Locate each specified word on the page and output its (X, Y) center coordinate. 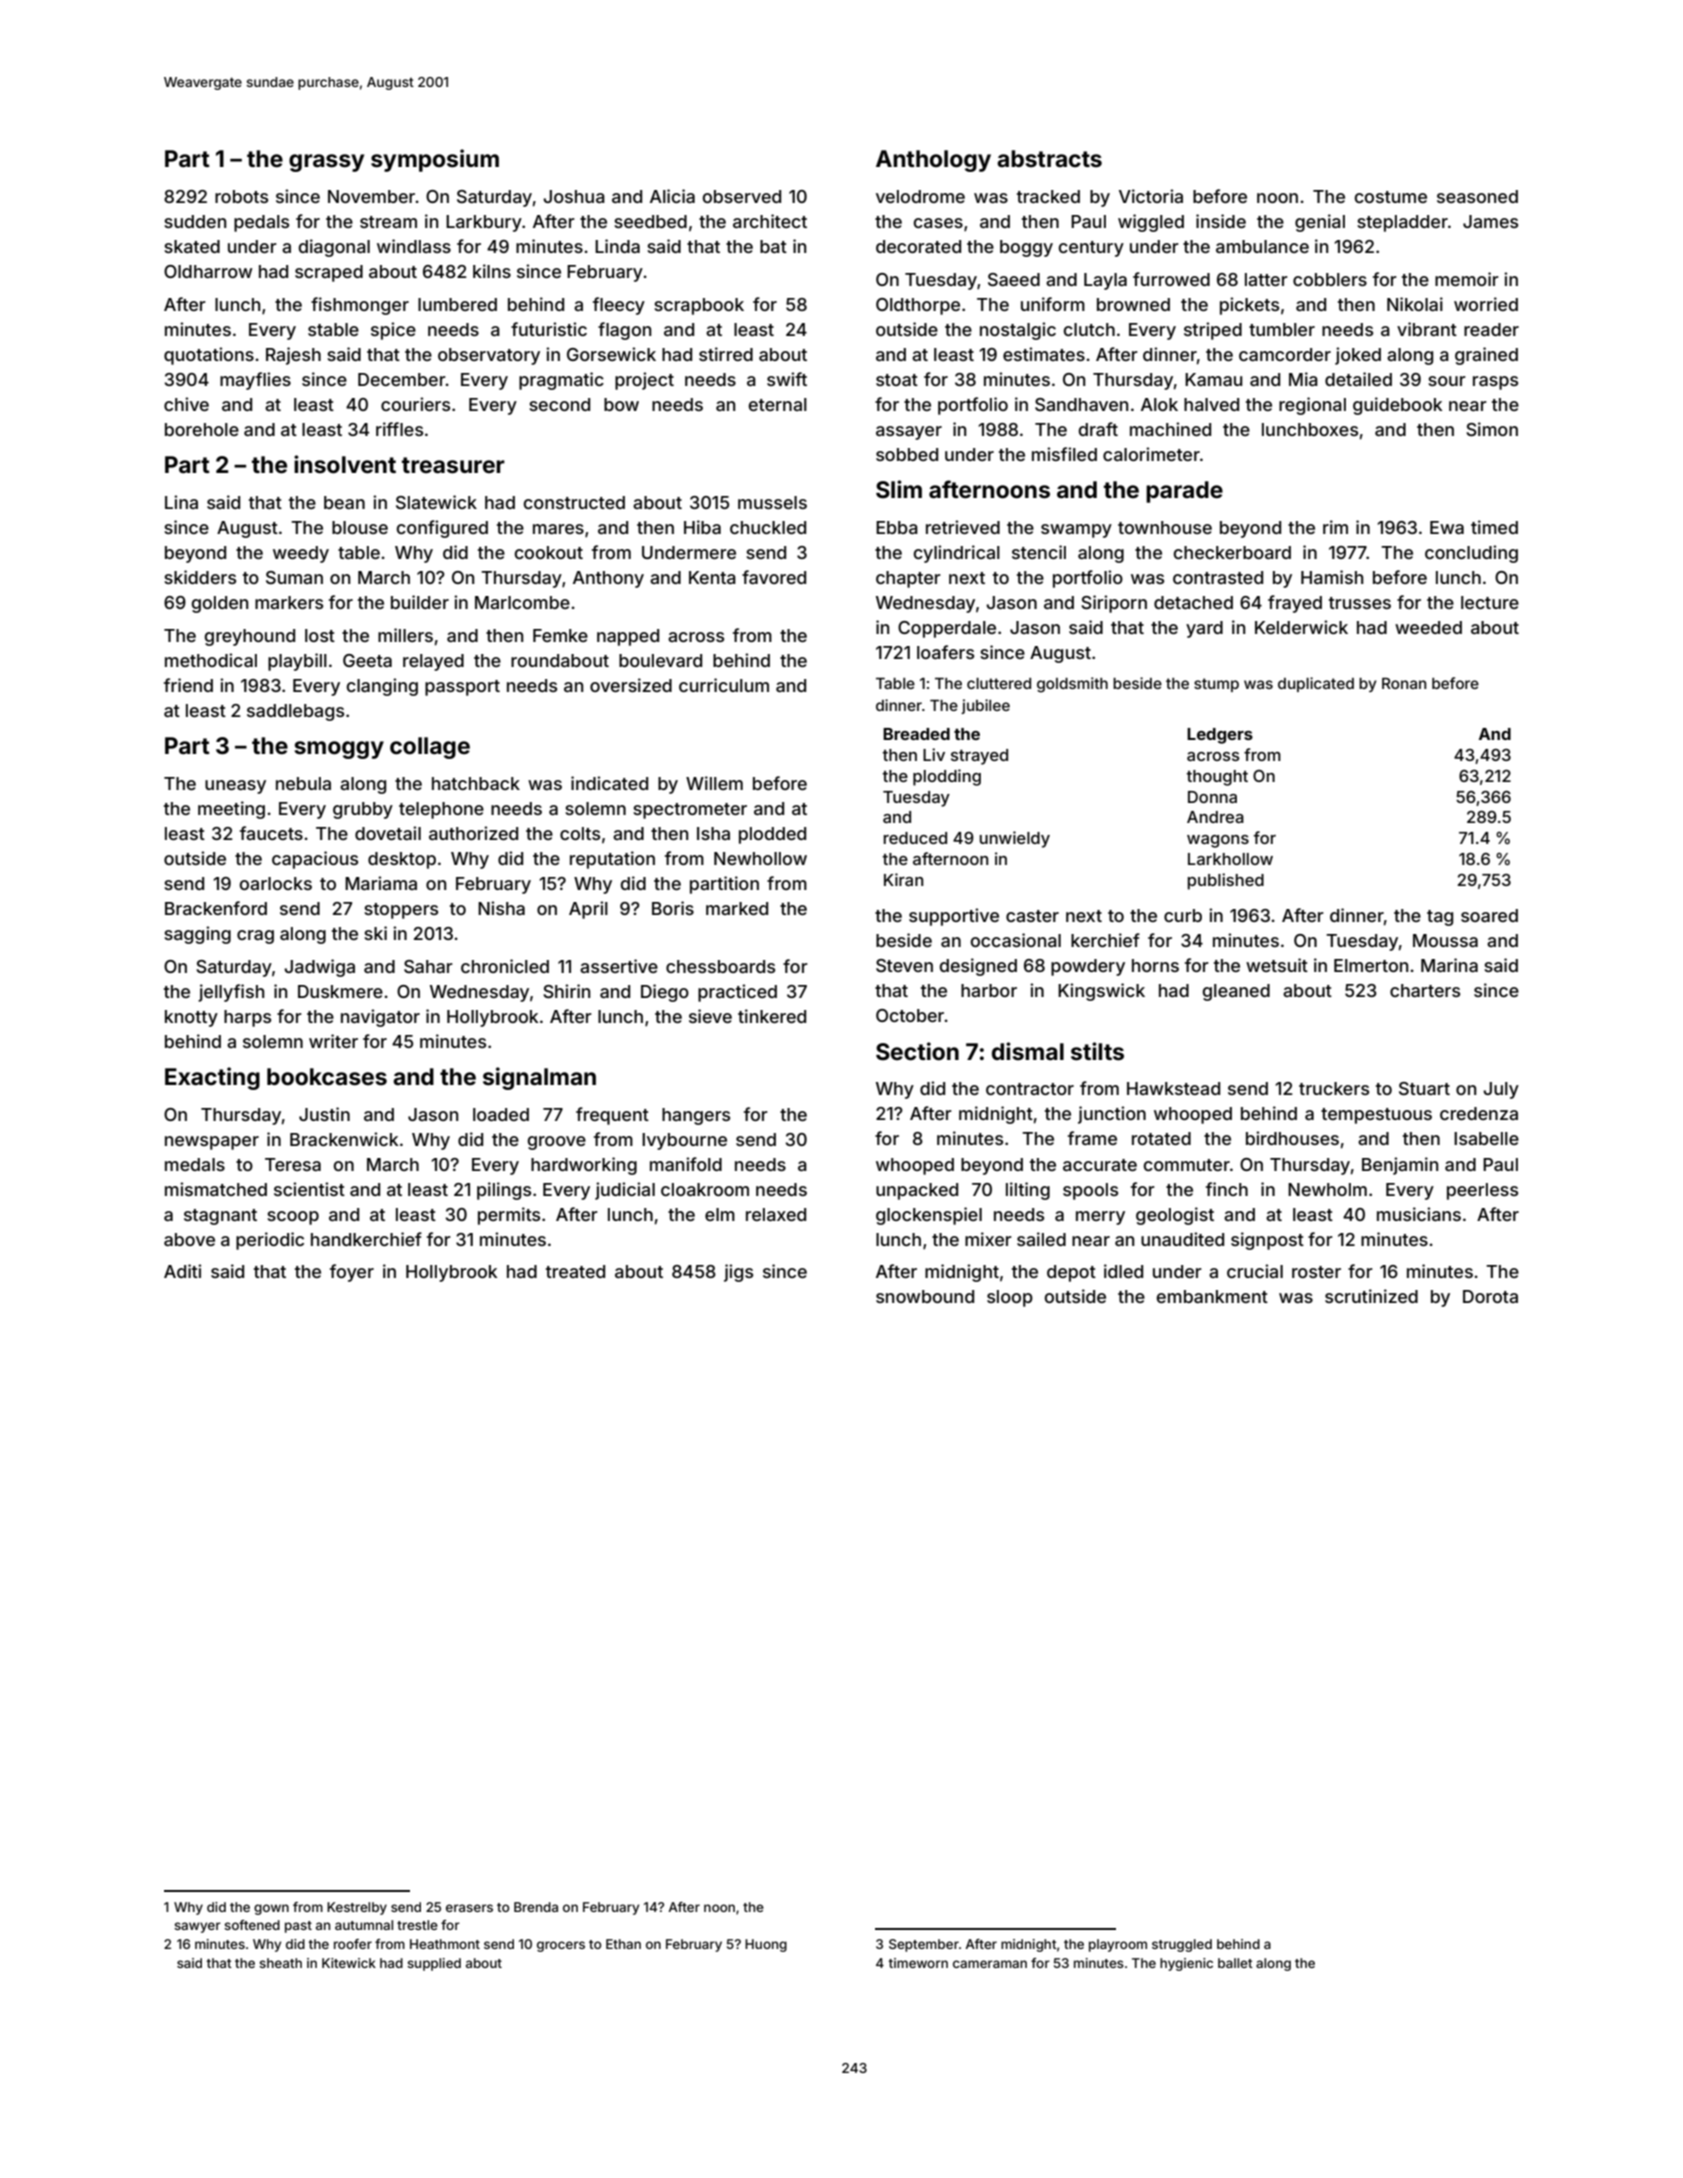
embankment (1212, 1296)
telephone (441, 810)
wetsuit (1277, 965)
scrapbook (699, 306)
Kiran (903, 879)
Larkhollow (1230, 859)
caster (1032, 916)
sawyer (197, 1927)
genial (1320, 223)
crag (255, 937)
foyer (352, 1273)
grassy (326, 163)
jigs (738, 1273)
